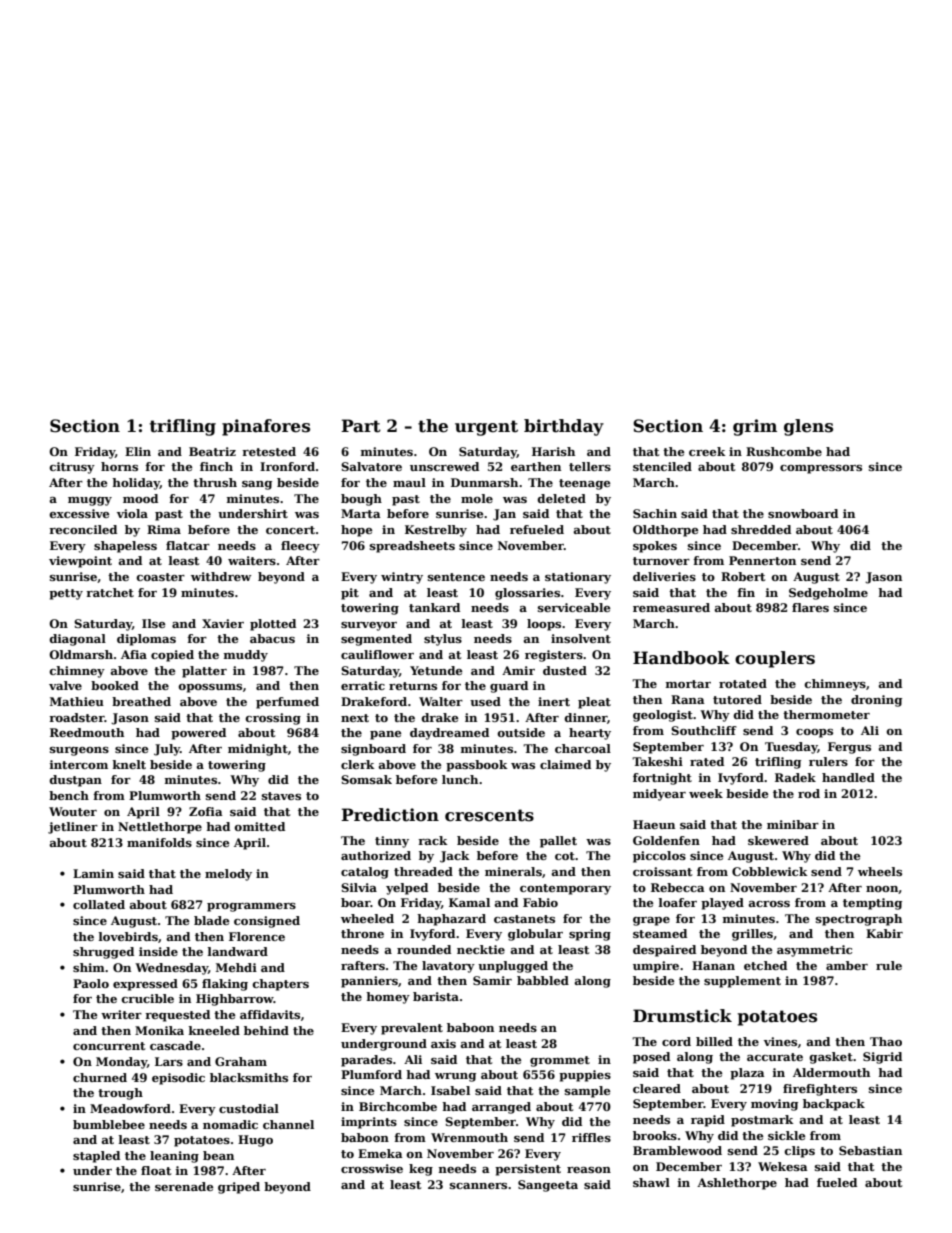 The height and width of the screenshot is (1233, 952). Describe the element at coordinates (371, 466) in the screenshot. I see `Salvatore` at that location.
